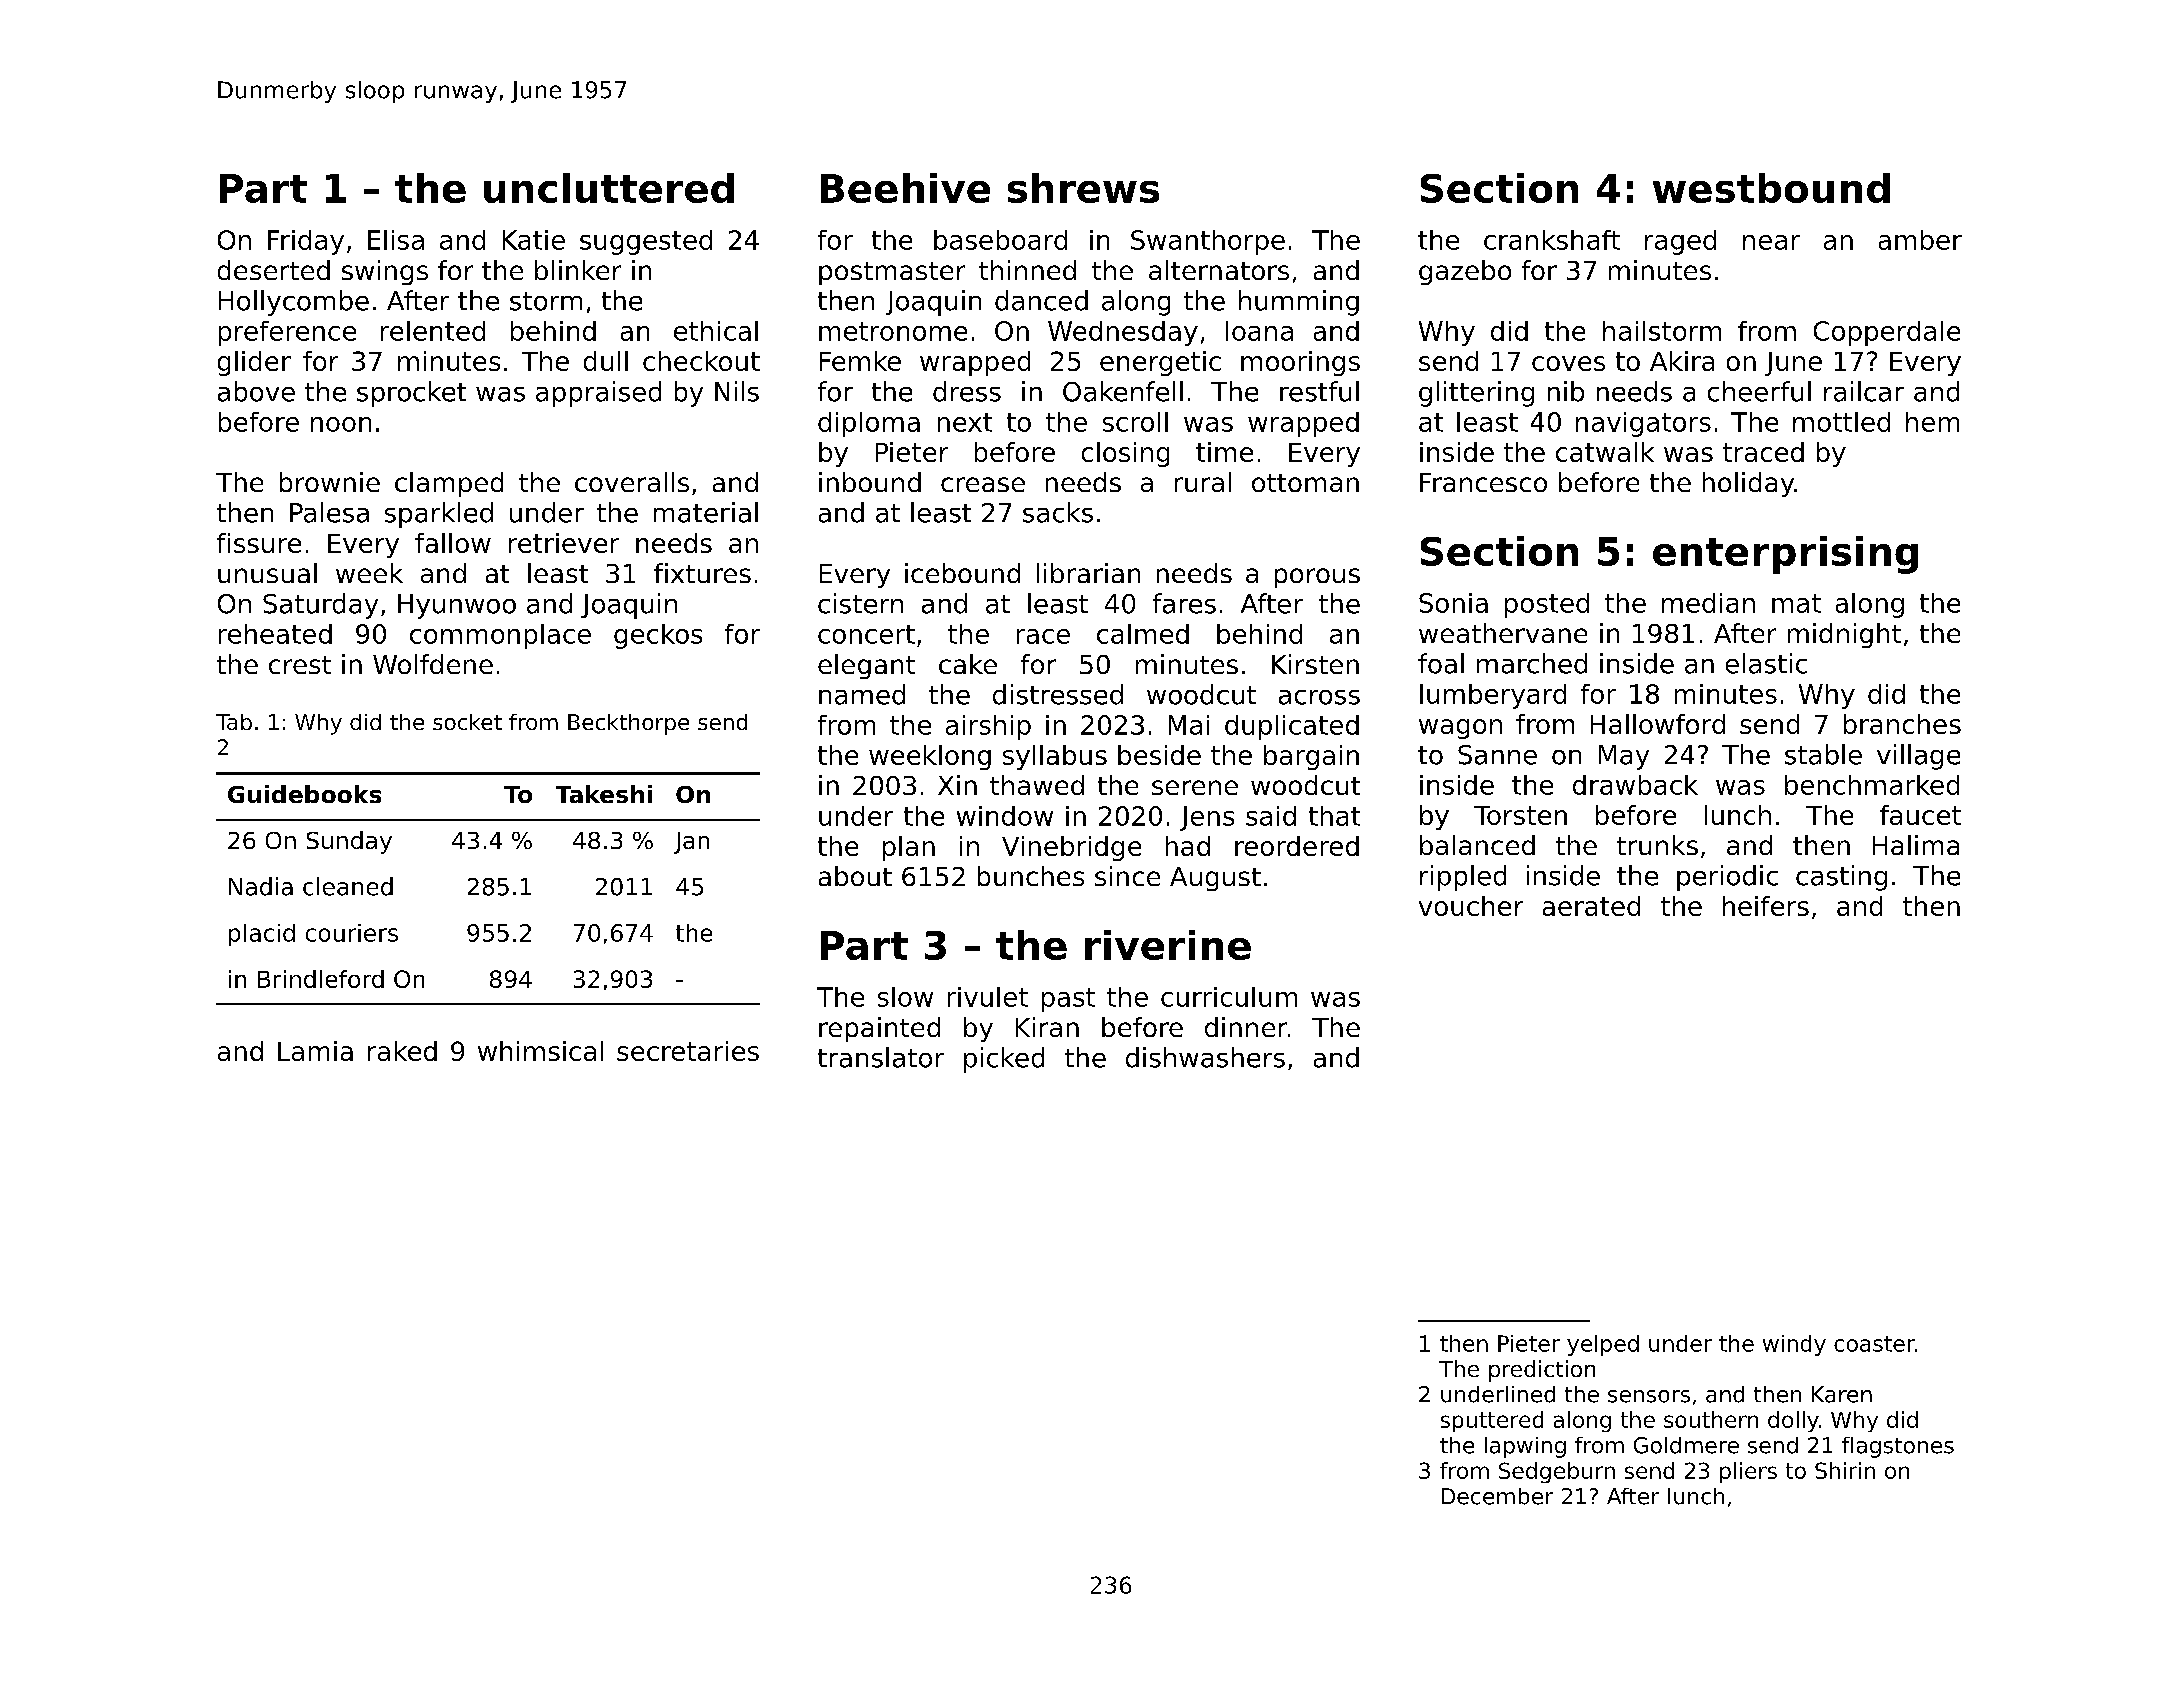 The width and height of the screenshot is (2178, 1683). I want to click on Halima, so click(1916, 845).
